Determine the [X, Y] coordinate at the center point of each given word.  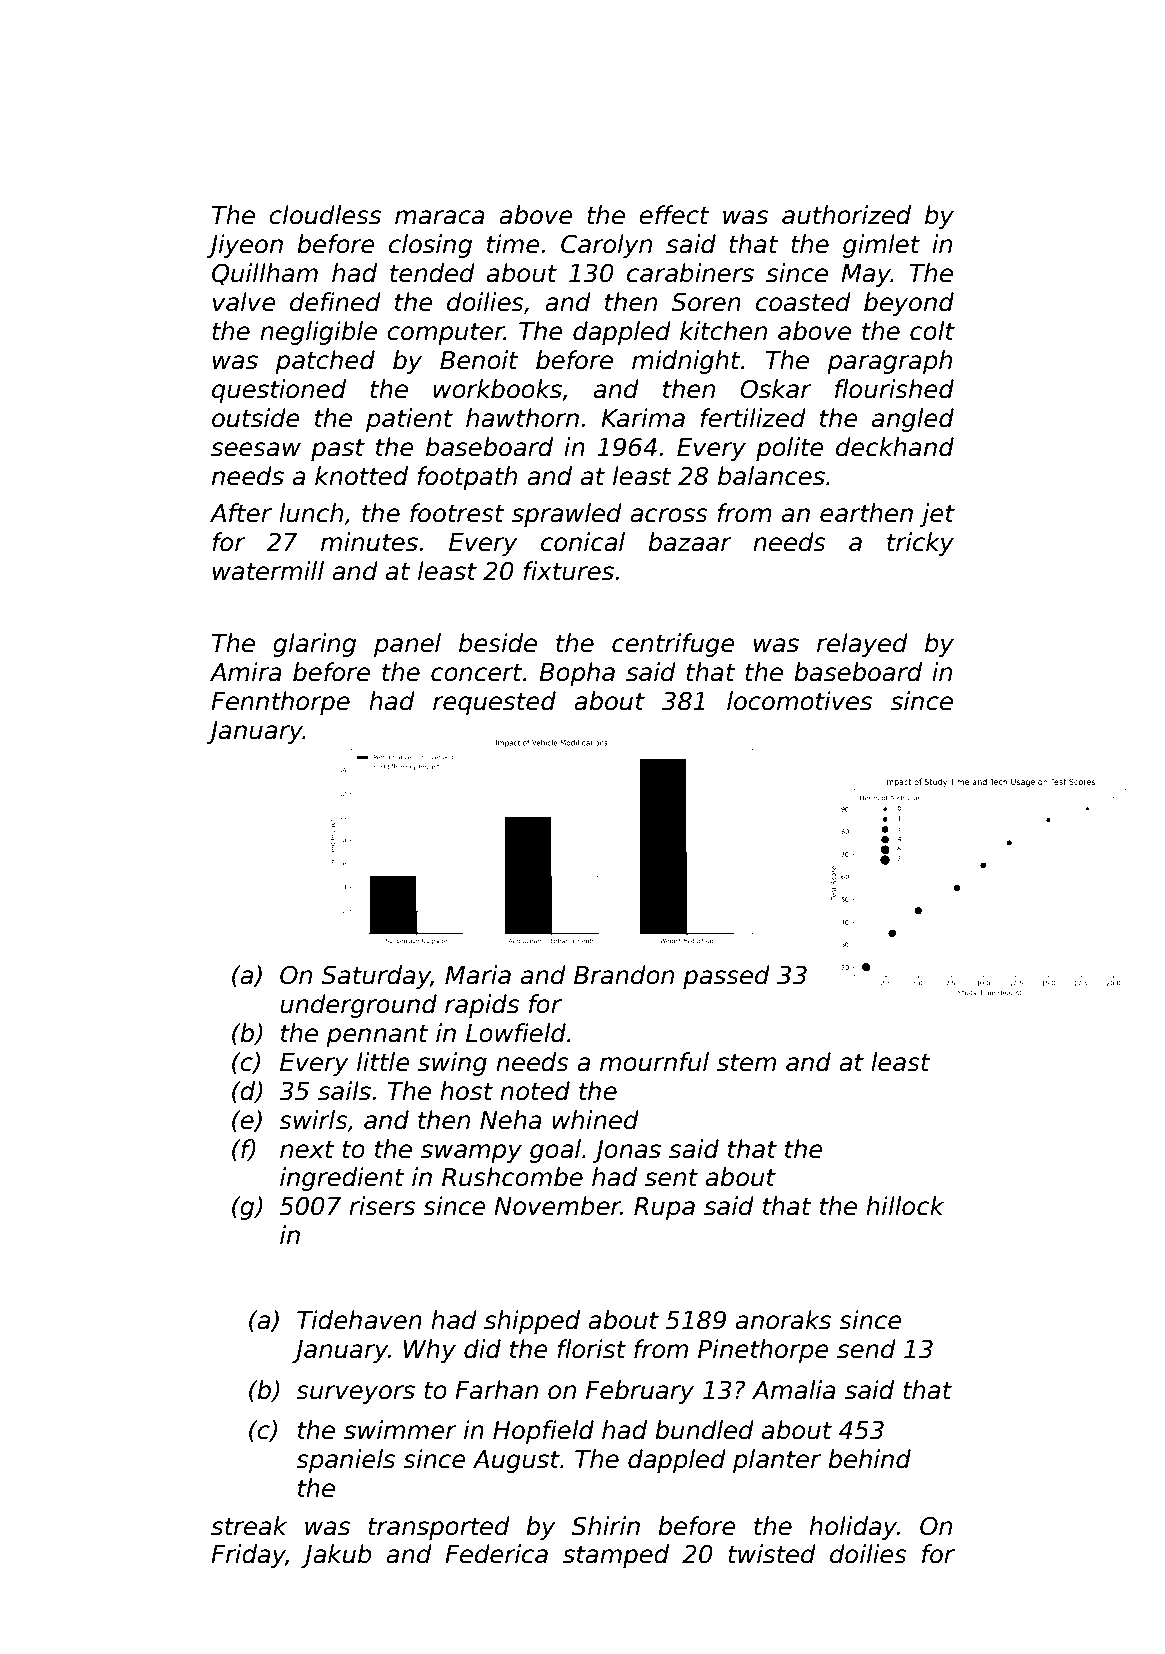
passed [726, 977]
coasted [803, 302]
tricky [920, 544]
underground [358, 1006]
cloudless [325, 215]
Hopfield [543, 1432]
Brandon [624, 975]
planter [777, 1461]
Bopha [577, 674]
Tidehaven [359, 1320]
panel [407, 645]
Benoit [479, 360]
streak [249, 1526]
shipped [532, 1322]
